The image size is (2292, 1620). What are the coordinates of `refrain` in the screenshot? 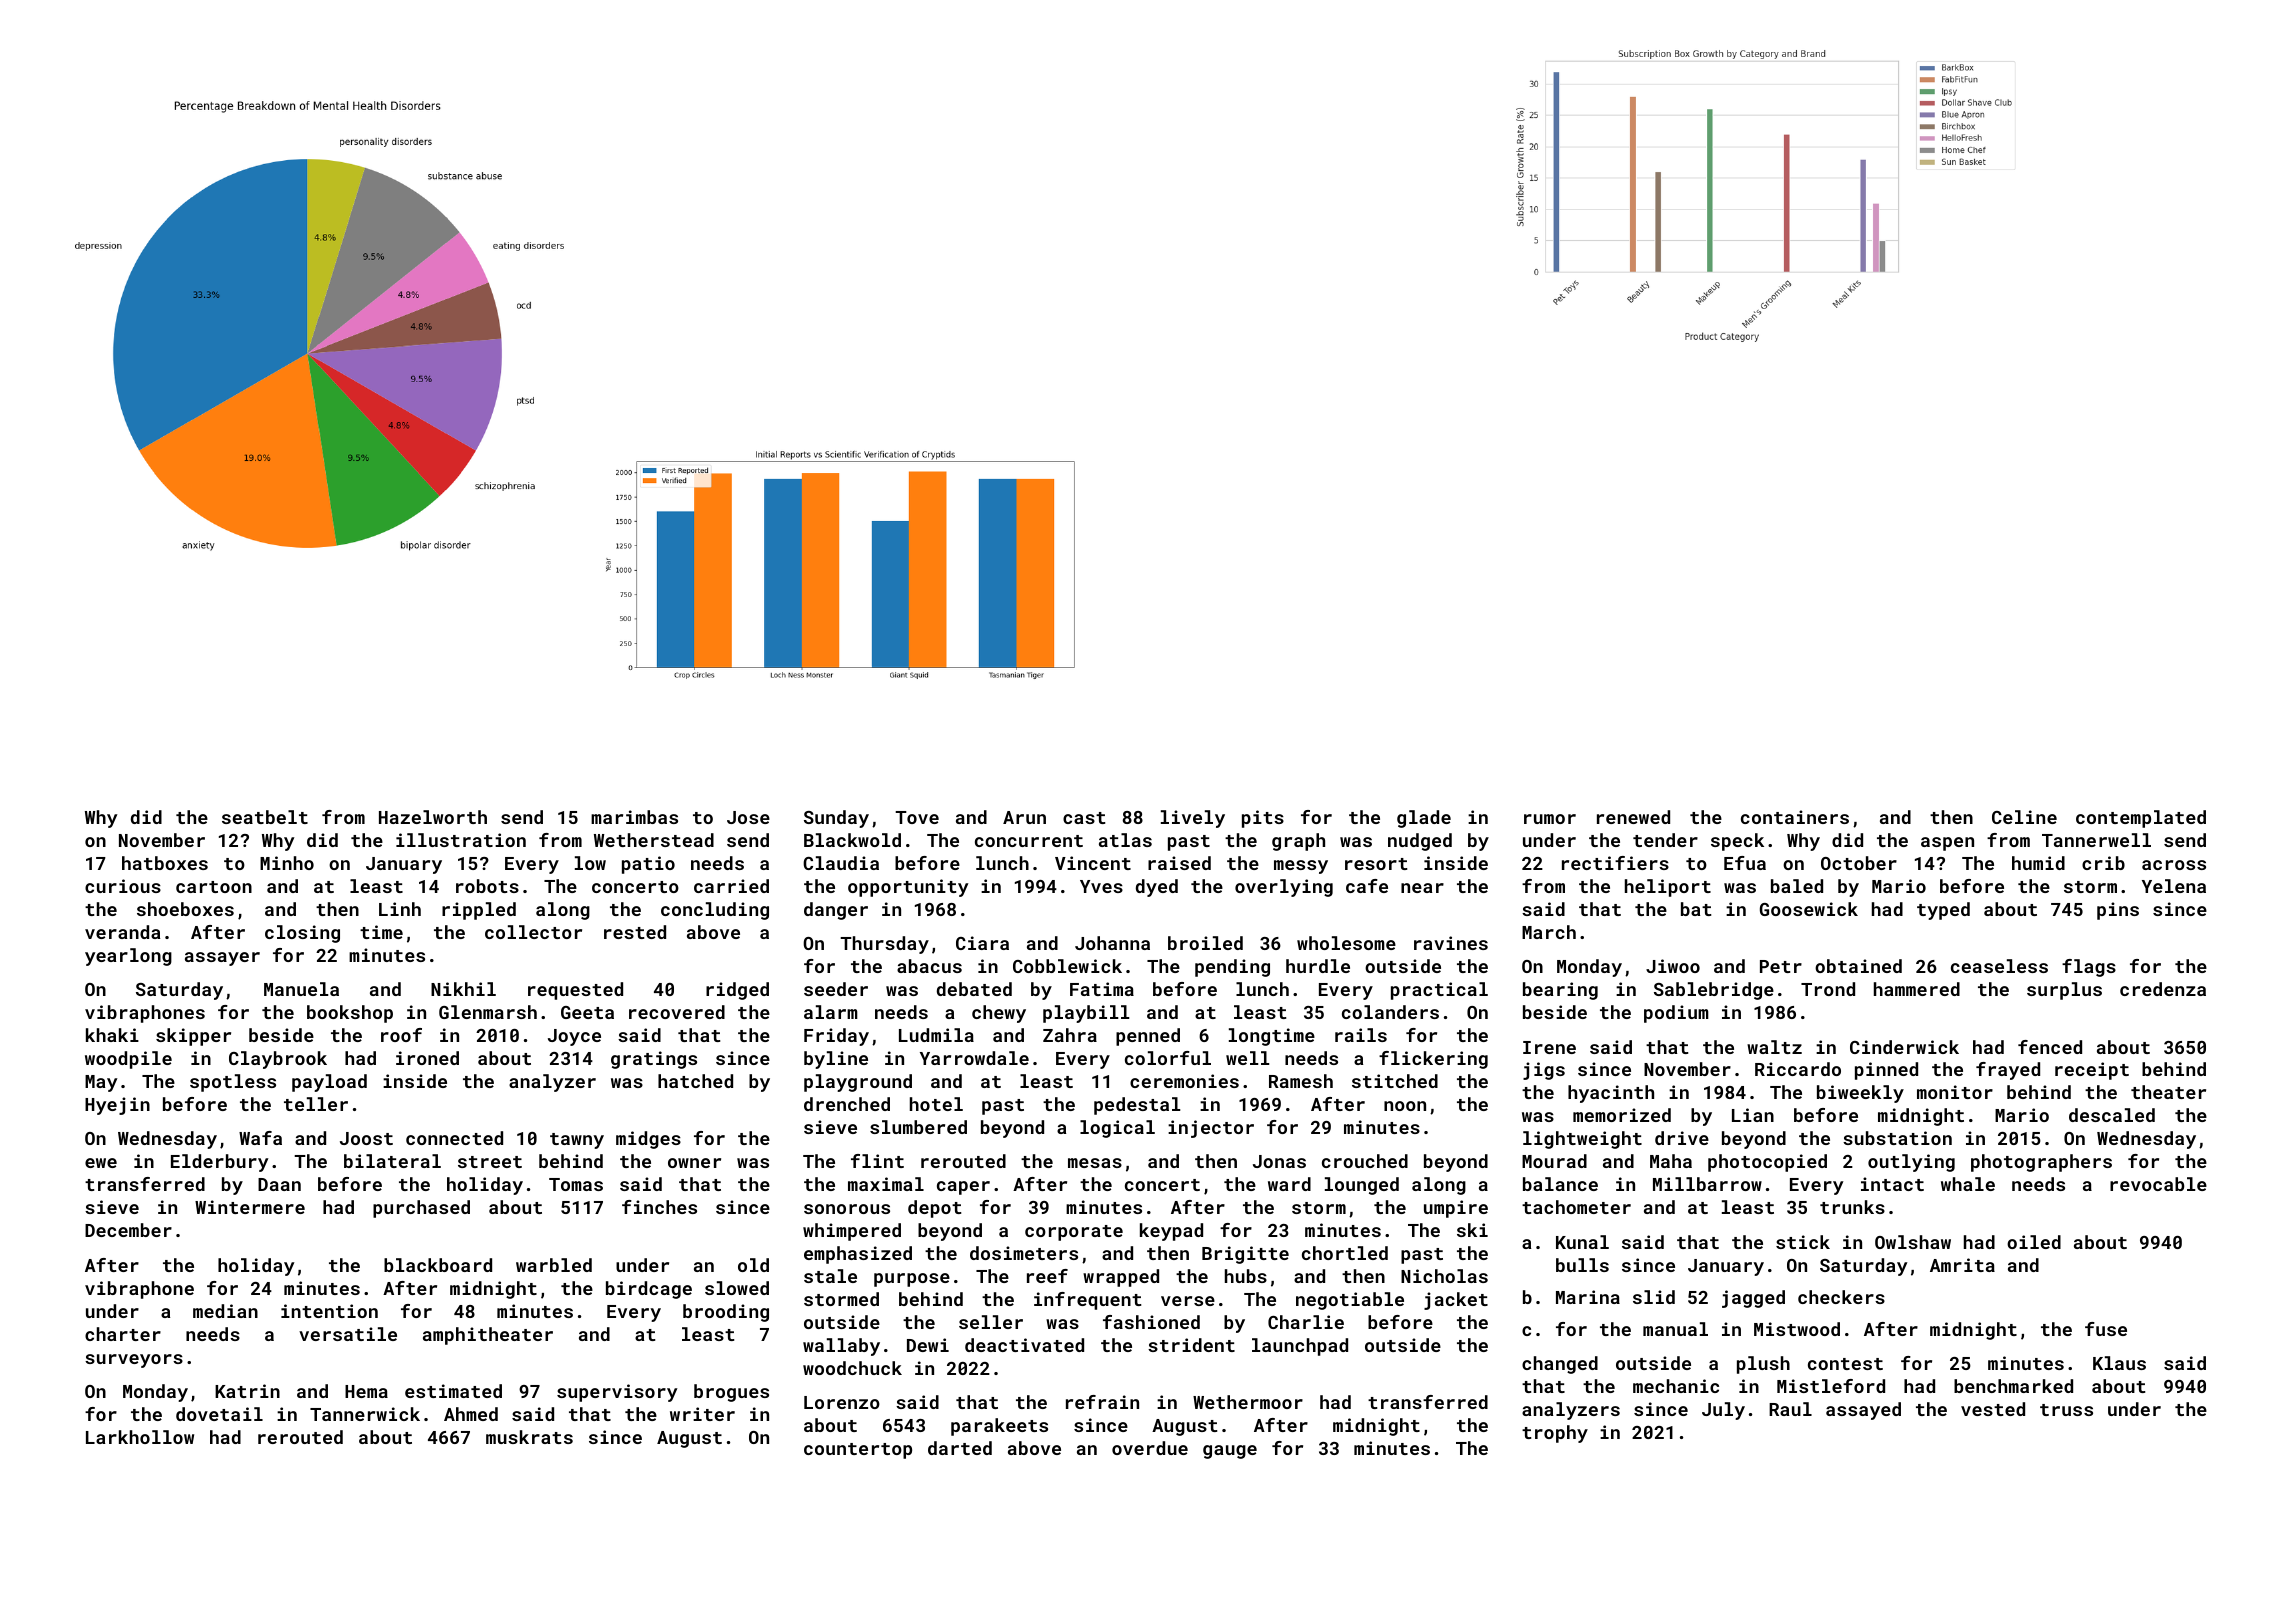 It's located at (1102, 1402).
